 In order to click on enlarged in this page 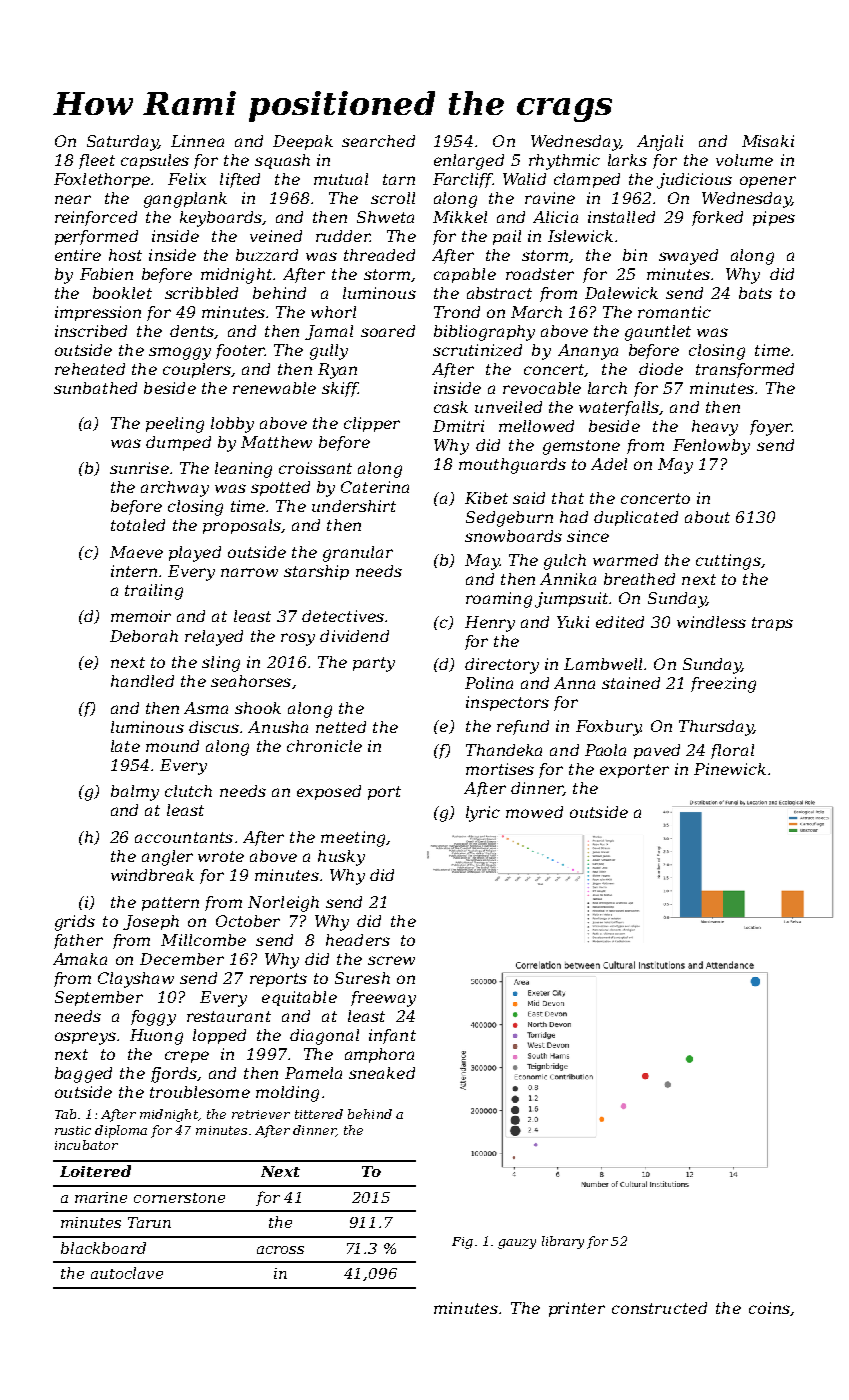, I will do `click(469, 162)`.
